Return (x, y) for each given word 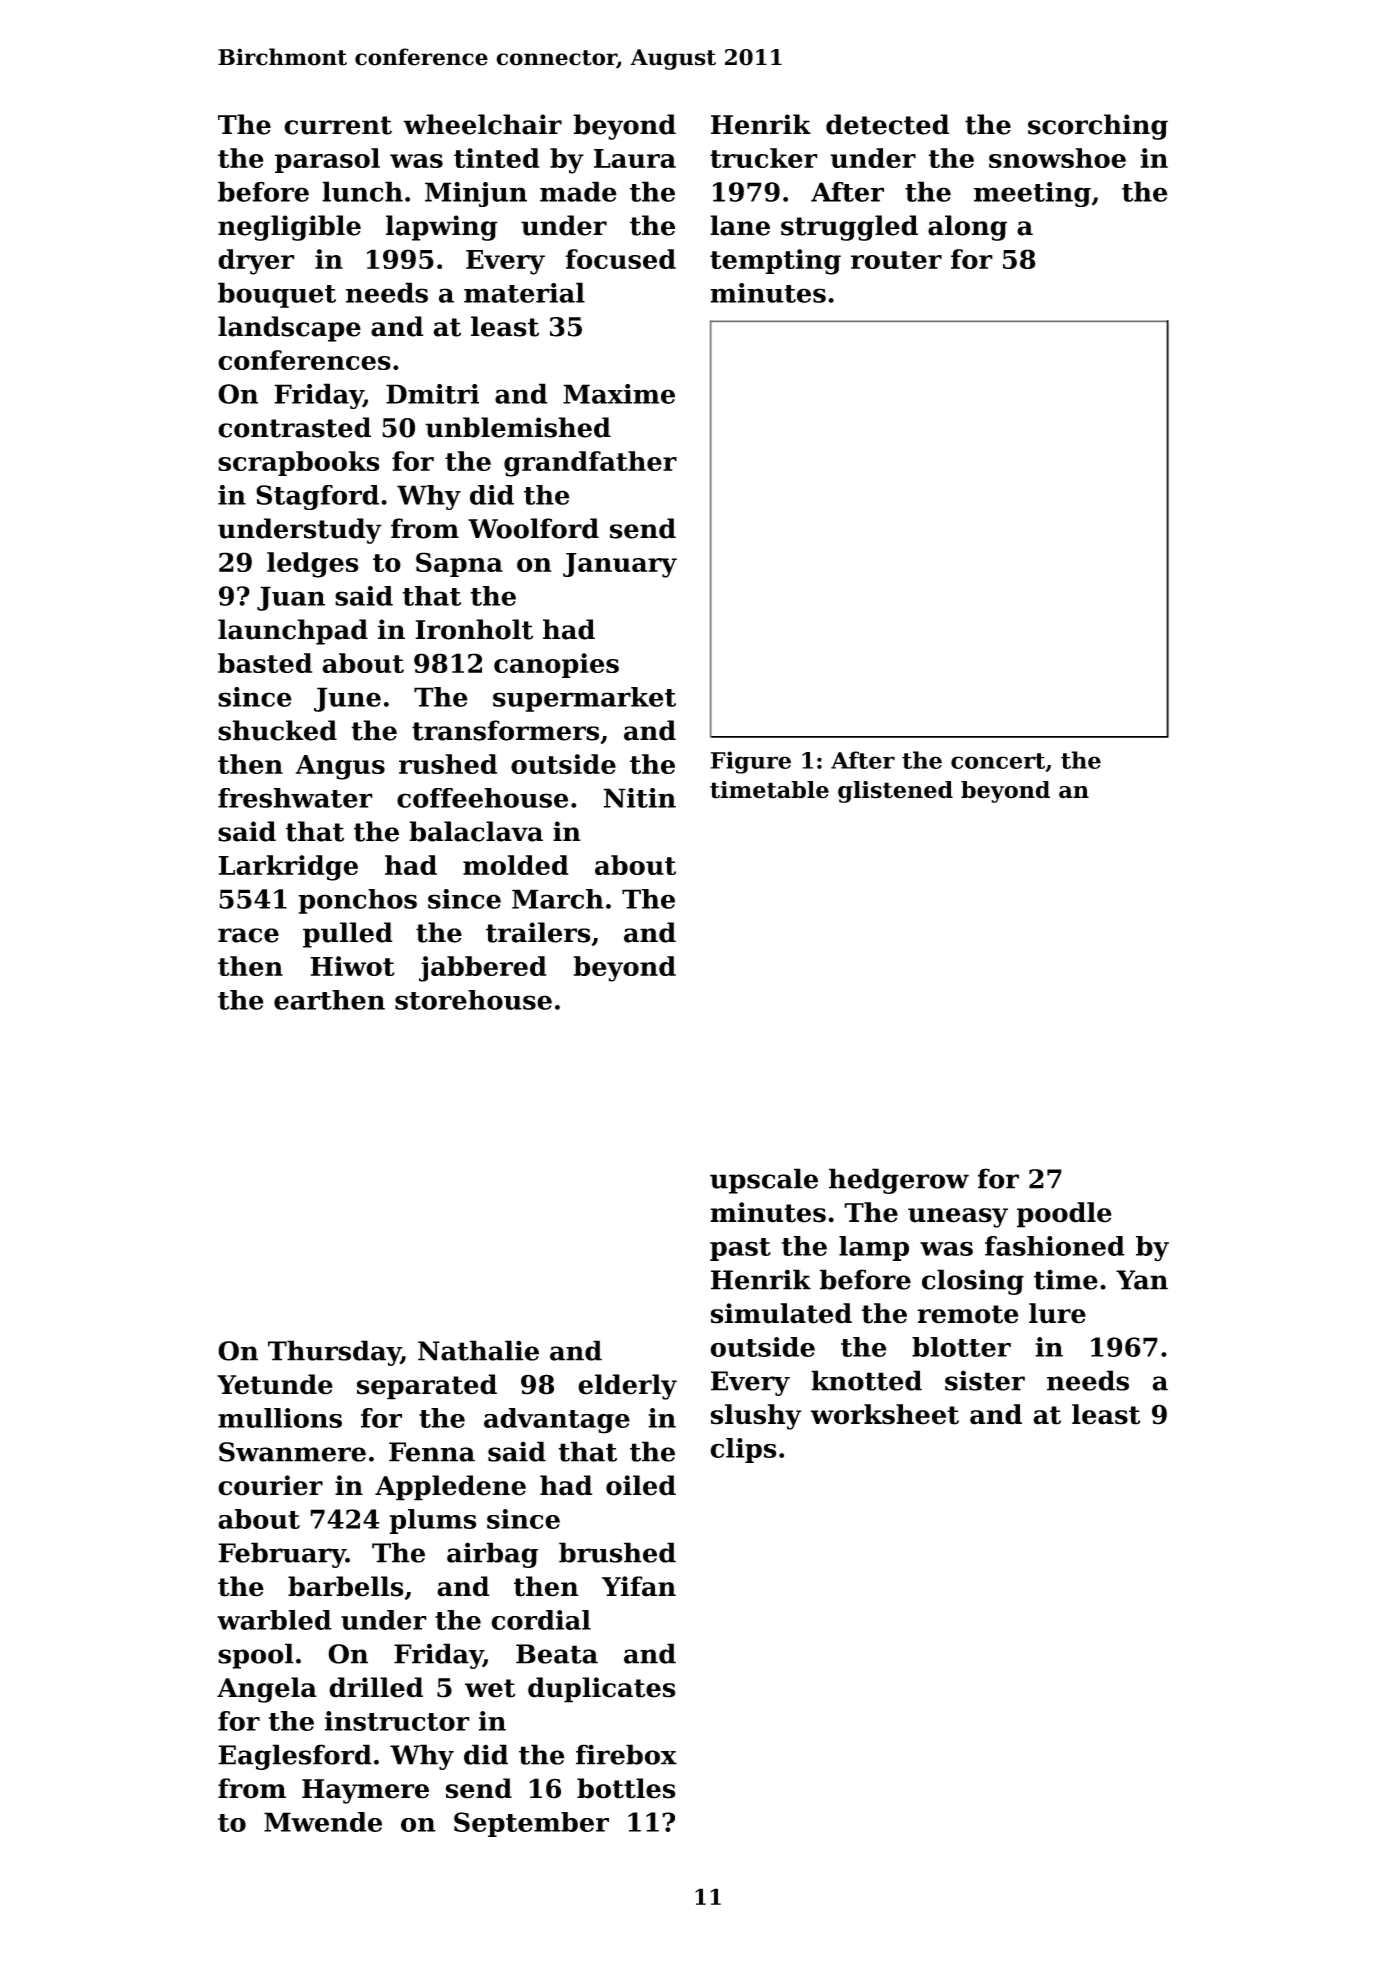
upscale (764, 1181)
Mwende (323, 1822)
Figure (751, 762)
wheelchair (482, 124)
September (531, 1824)
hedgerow (899, 1181)
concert (998, 761)
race (248, 935)
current (338, 125)
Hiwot (352, 966)
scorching (1098, 127)
